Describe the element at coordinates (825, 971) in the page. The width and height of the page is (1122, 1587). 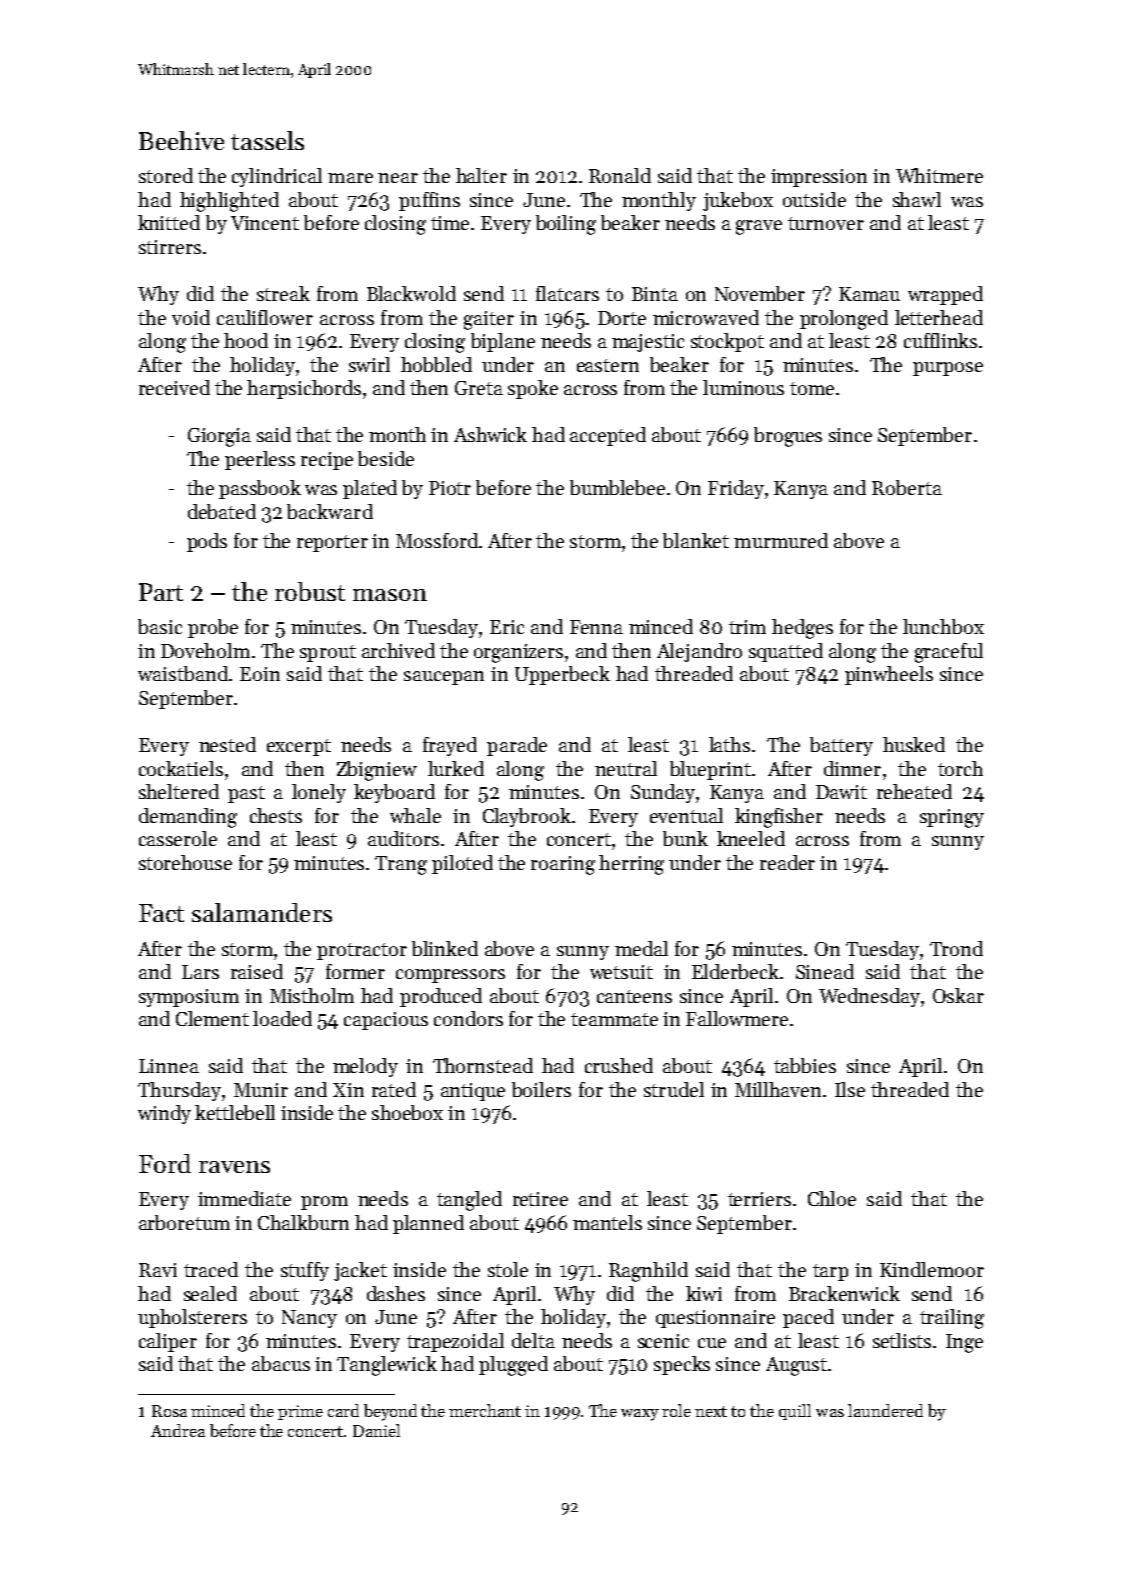
I see `Sinead` at that location.
